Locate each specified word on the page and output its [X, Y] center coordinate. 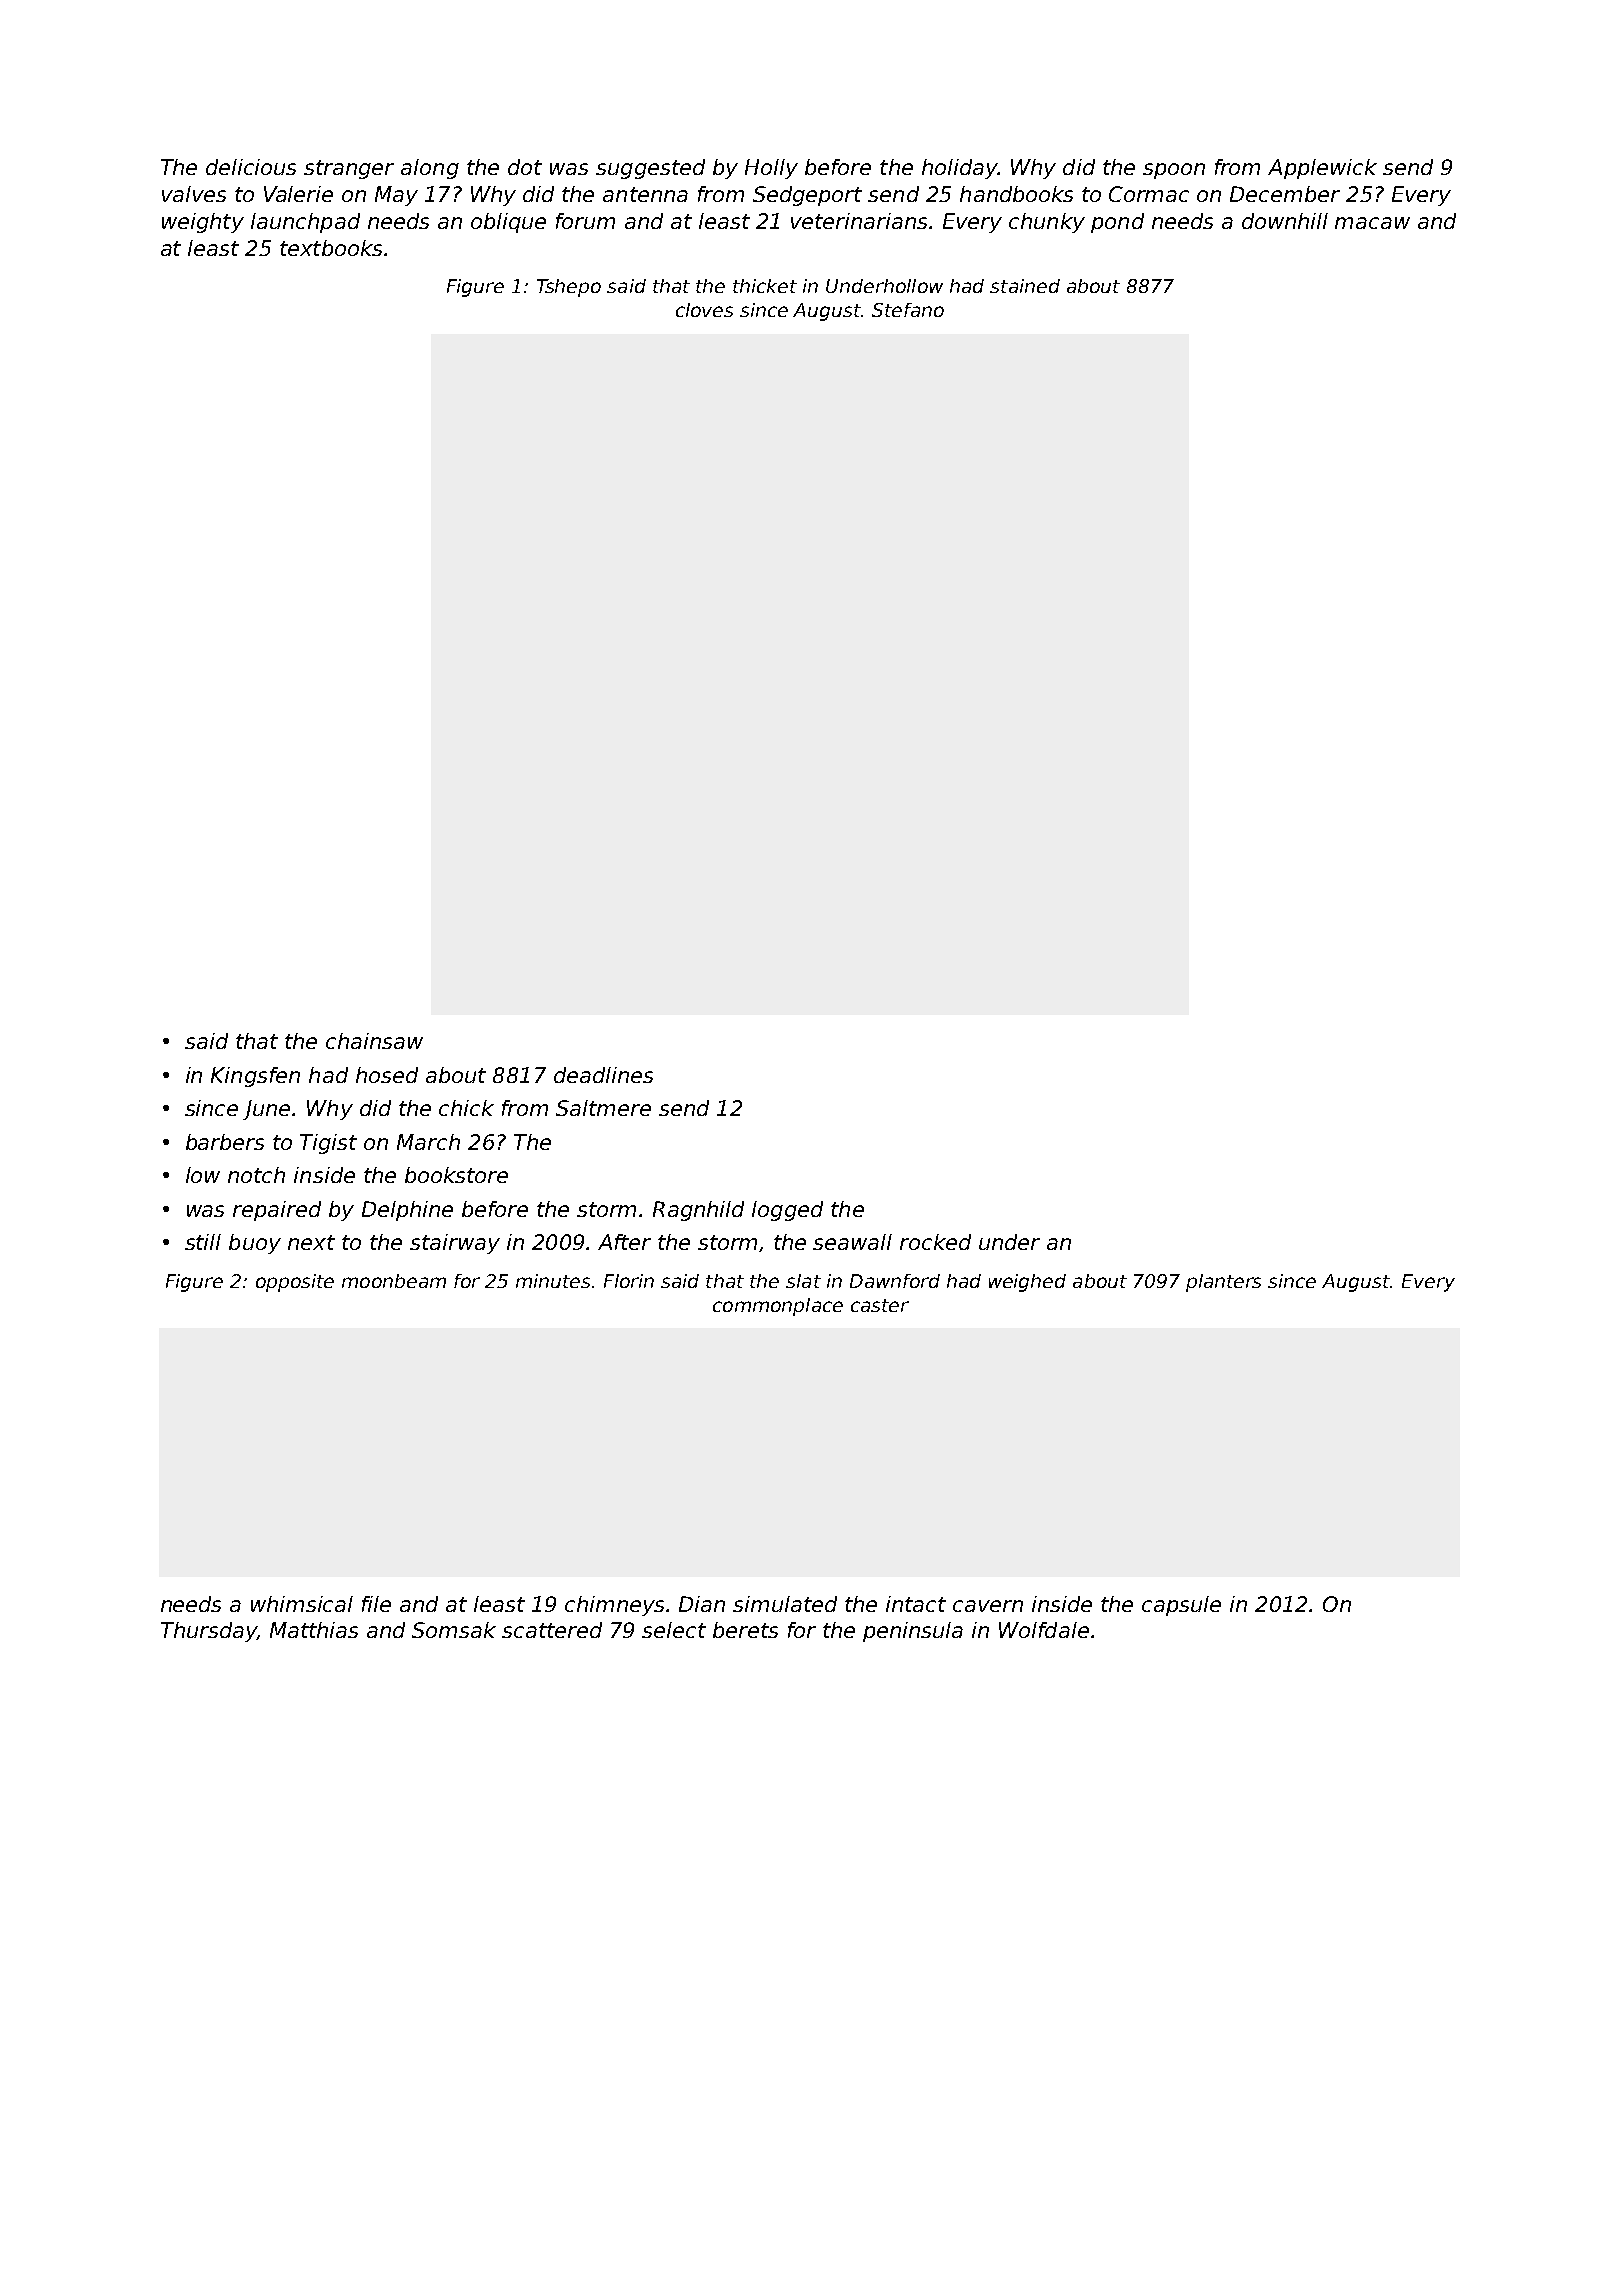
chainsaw [374, 1041]
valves [194, 194]
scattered [552, 1630]
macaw [1372, 223]
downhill [1285, 221]
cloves [704, 310]
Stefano [908, 310]
